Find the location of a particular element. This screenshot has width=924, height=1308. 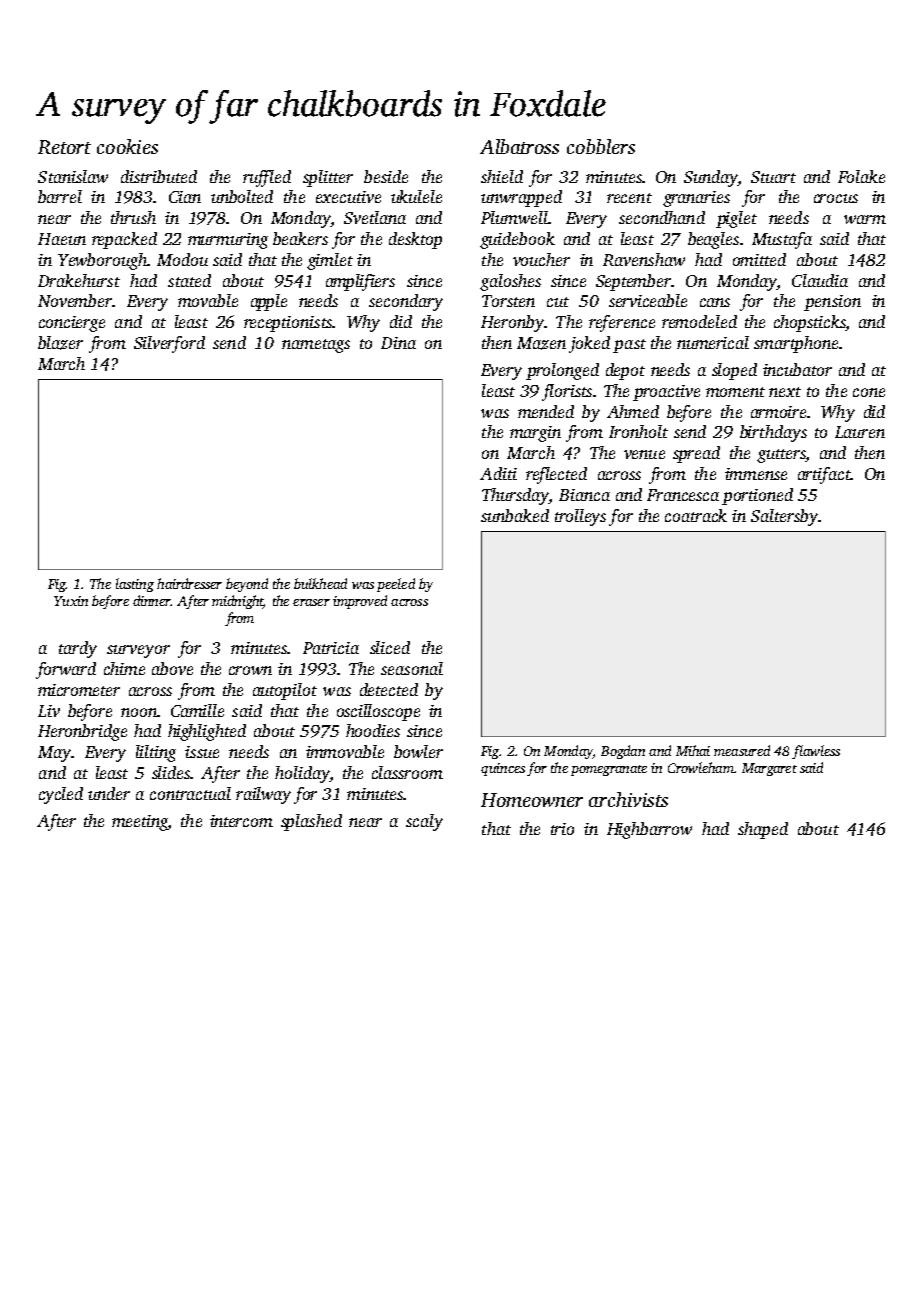

cone is located at coordinates (869, 392).
